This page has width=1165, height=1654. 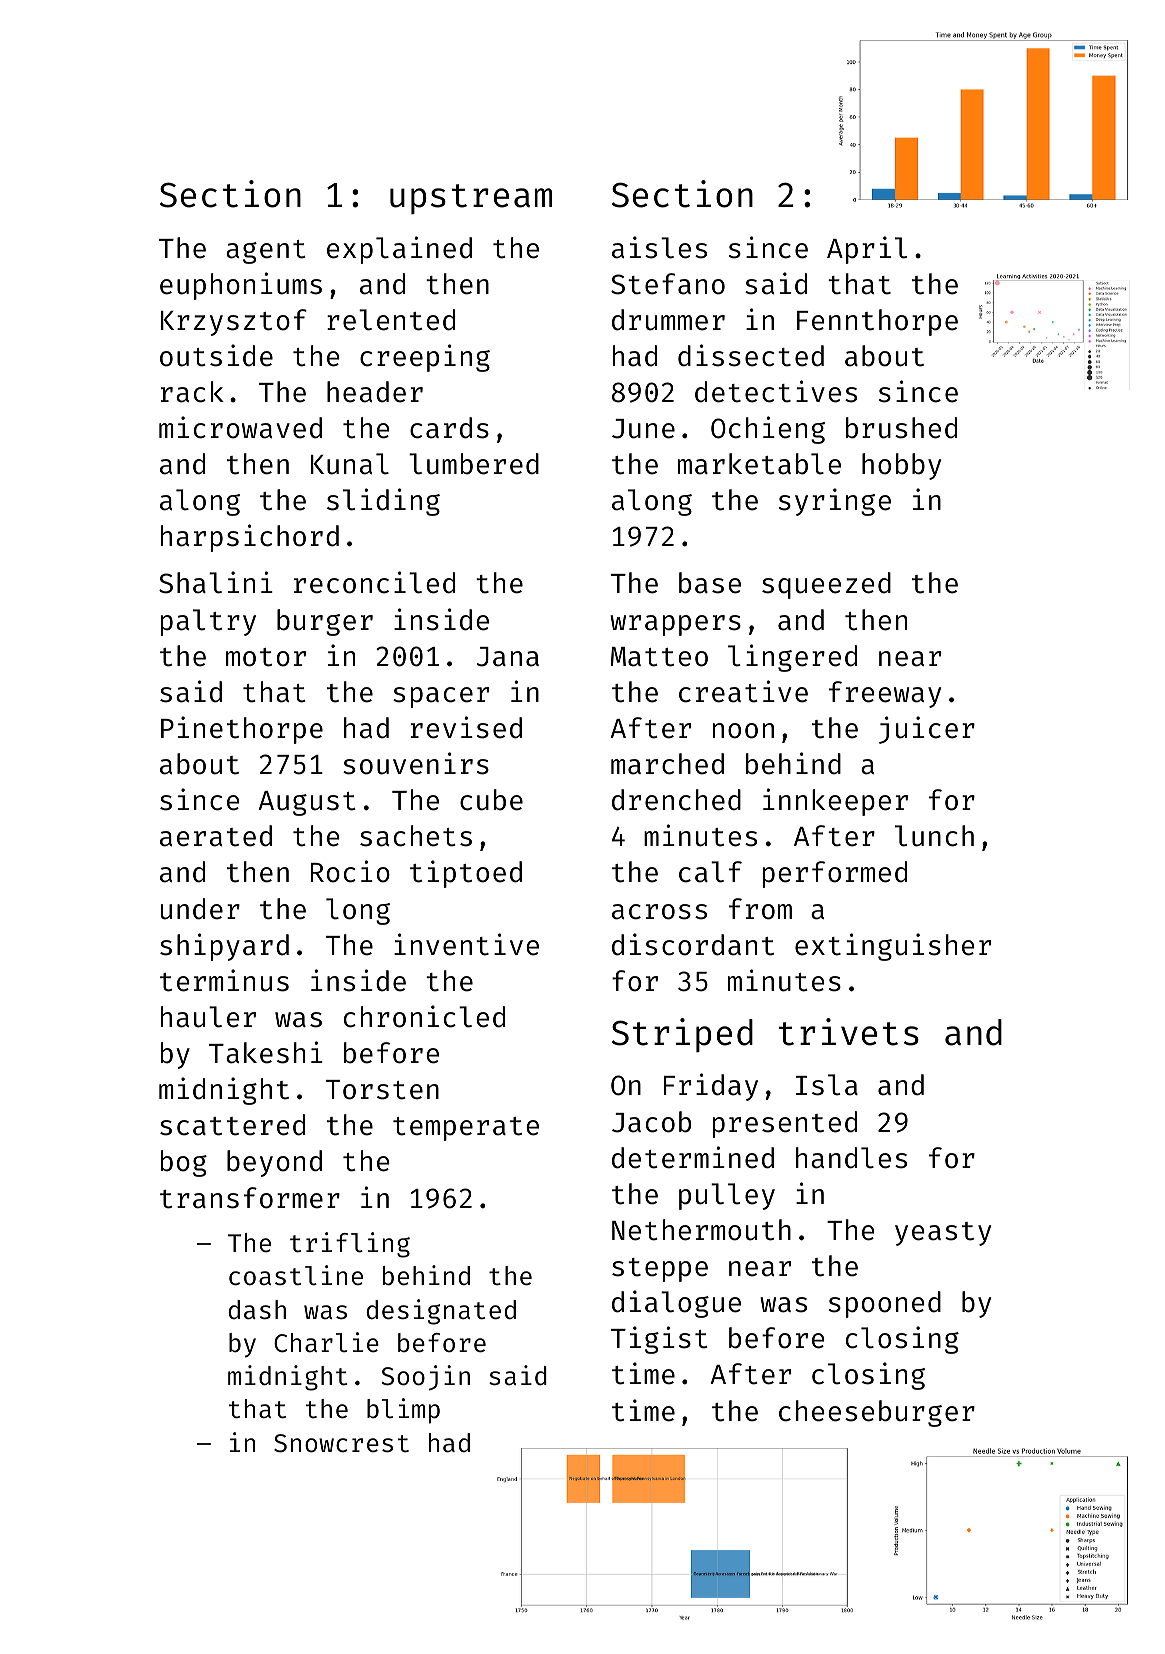 What do you see at coordinates (848, 1032) in the page?
I see `trivets` at bounding box center [848, 1032].
